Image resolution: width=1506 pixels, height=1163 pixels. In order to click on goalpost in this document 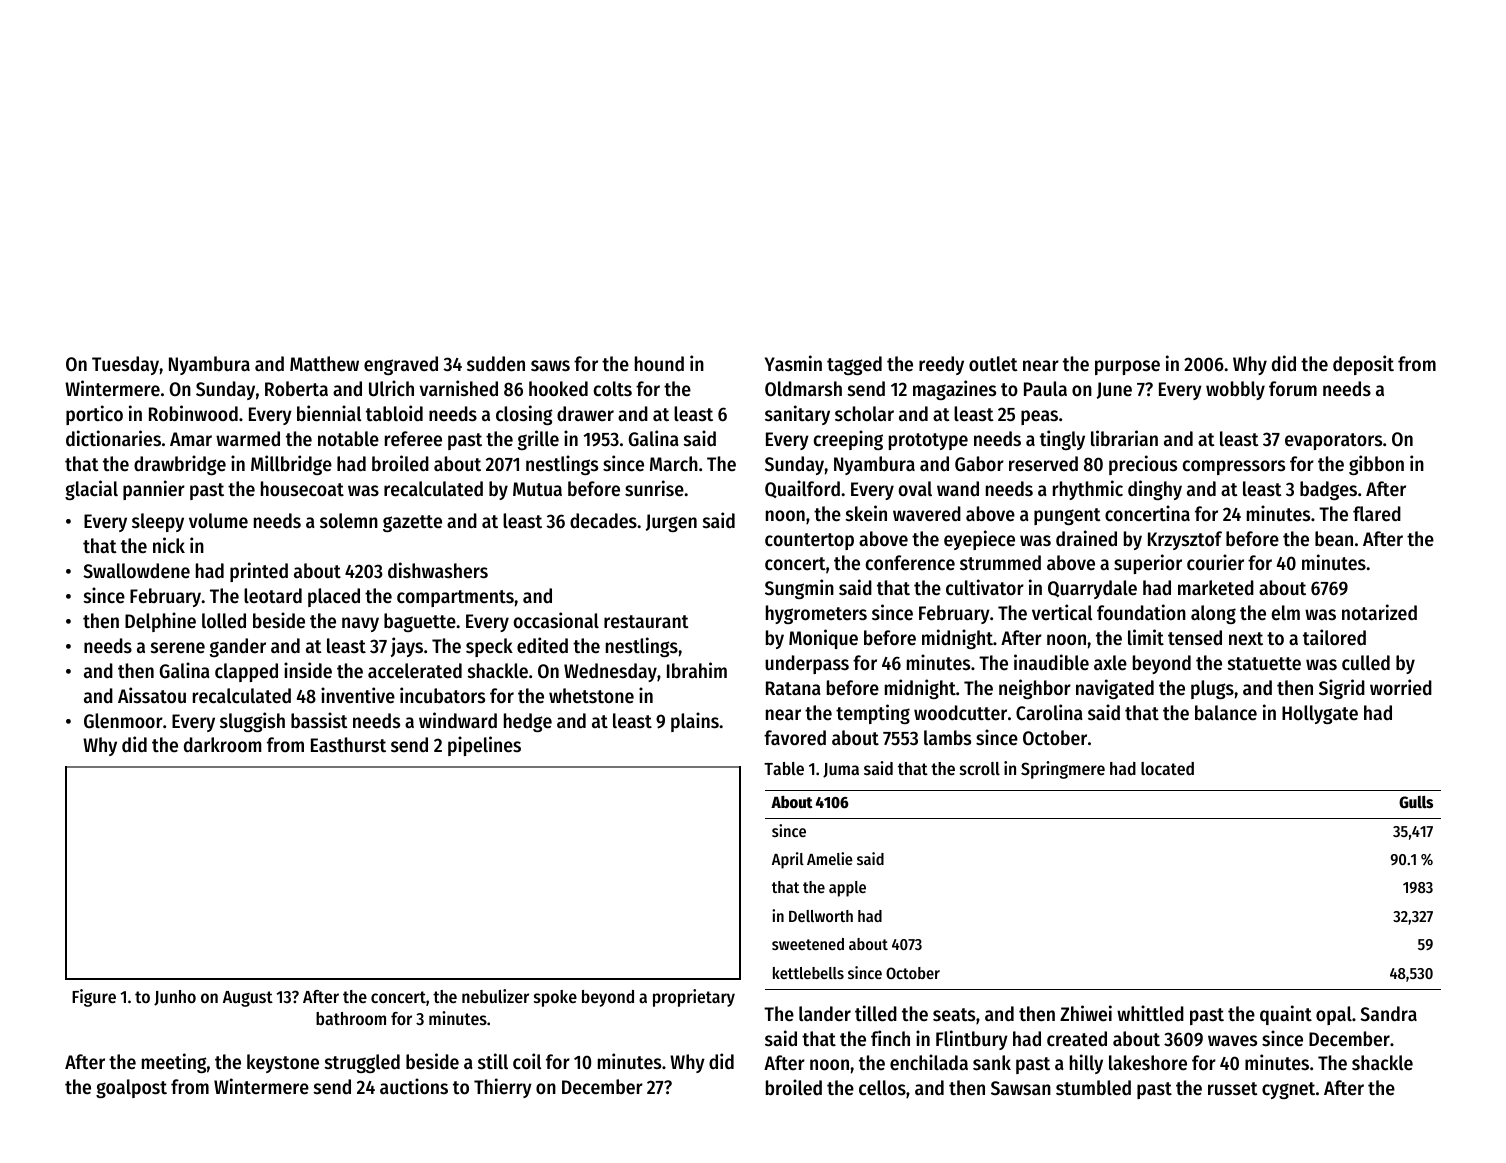, I will do `click(131, 1088)`.
